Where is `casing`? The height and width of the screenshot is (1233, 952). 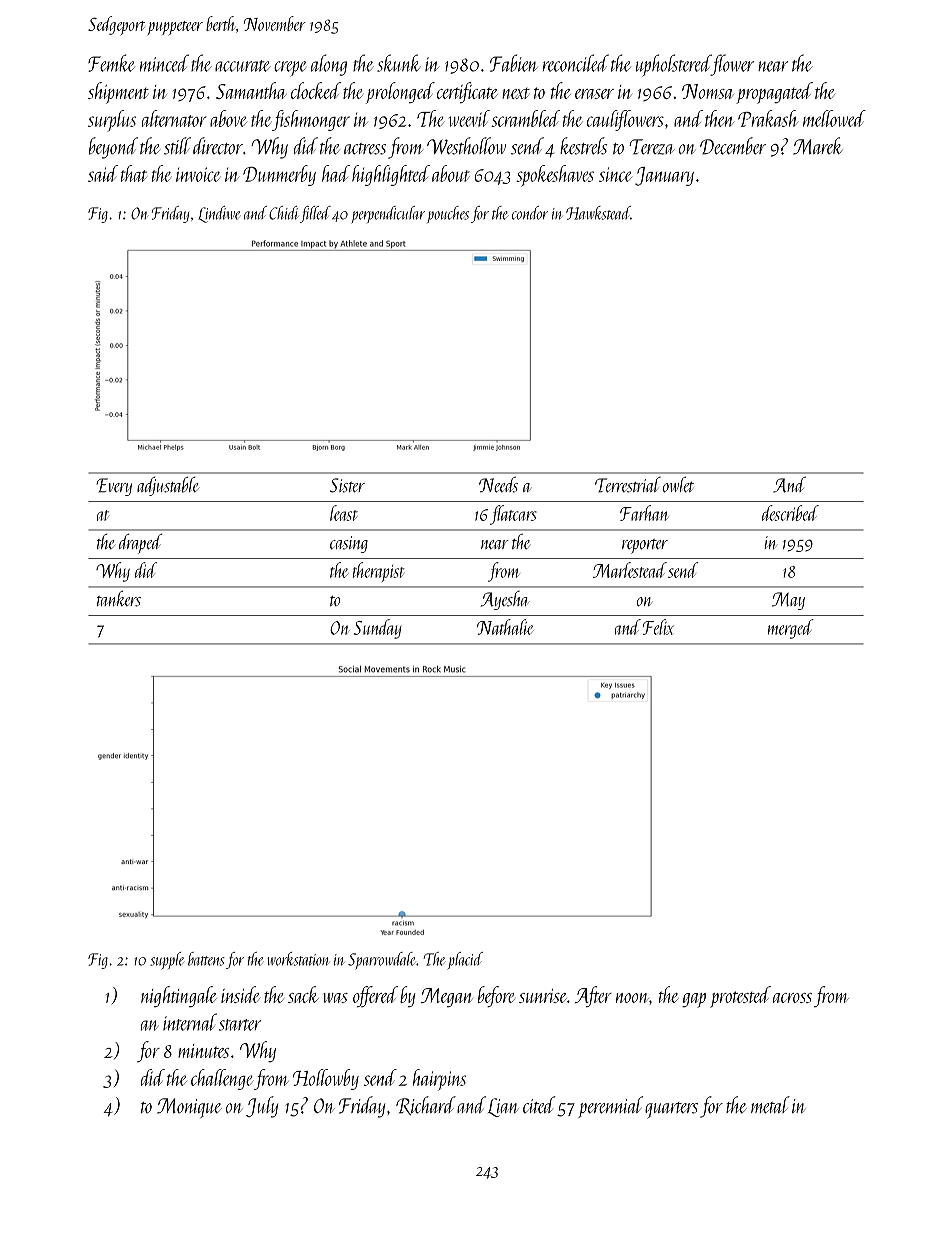
casing is located at coordinates (349, 544).
